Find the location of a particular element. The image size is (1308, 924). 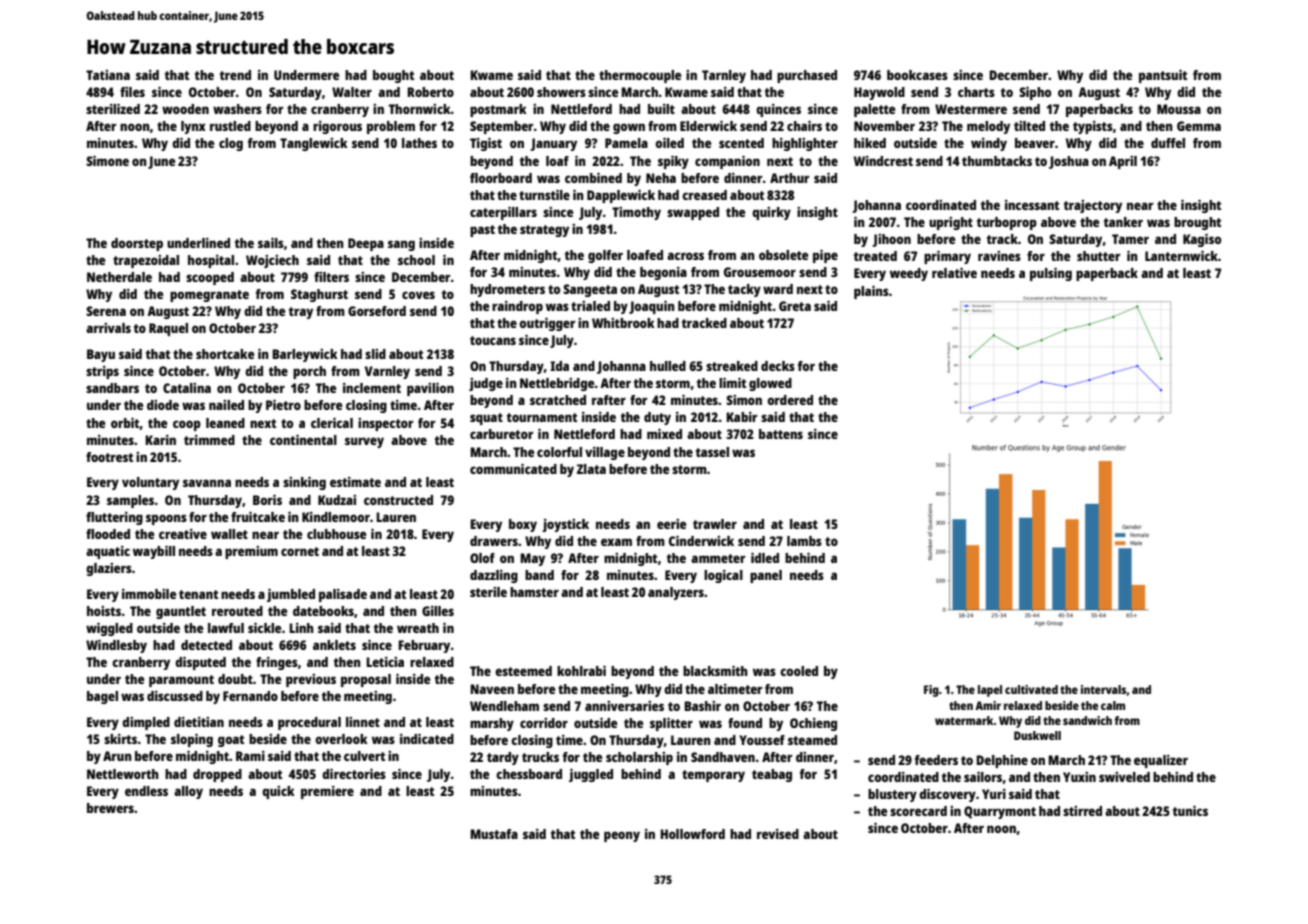

idled is located at coordinates (765, 558).
